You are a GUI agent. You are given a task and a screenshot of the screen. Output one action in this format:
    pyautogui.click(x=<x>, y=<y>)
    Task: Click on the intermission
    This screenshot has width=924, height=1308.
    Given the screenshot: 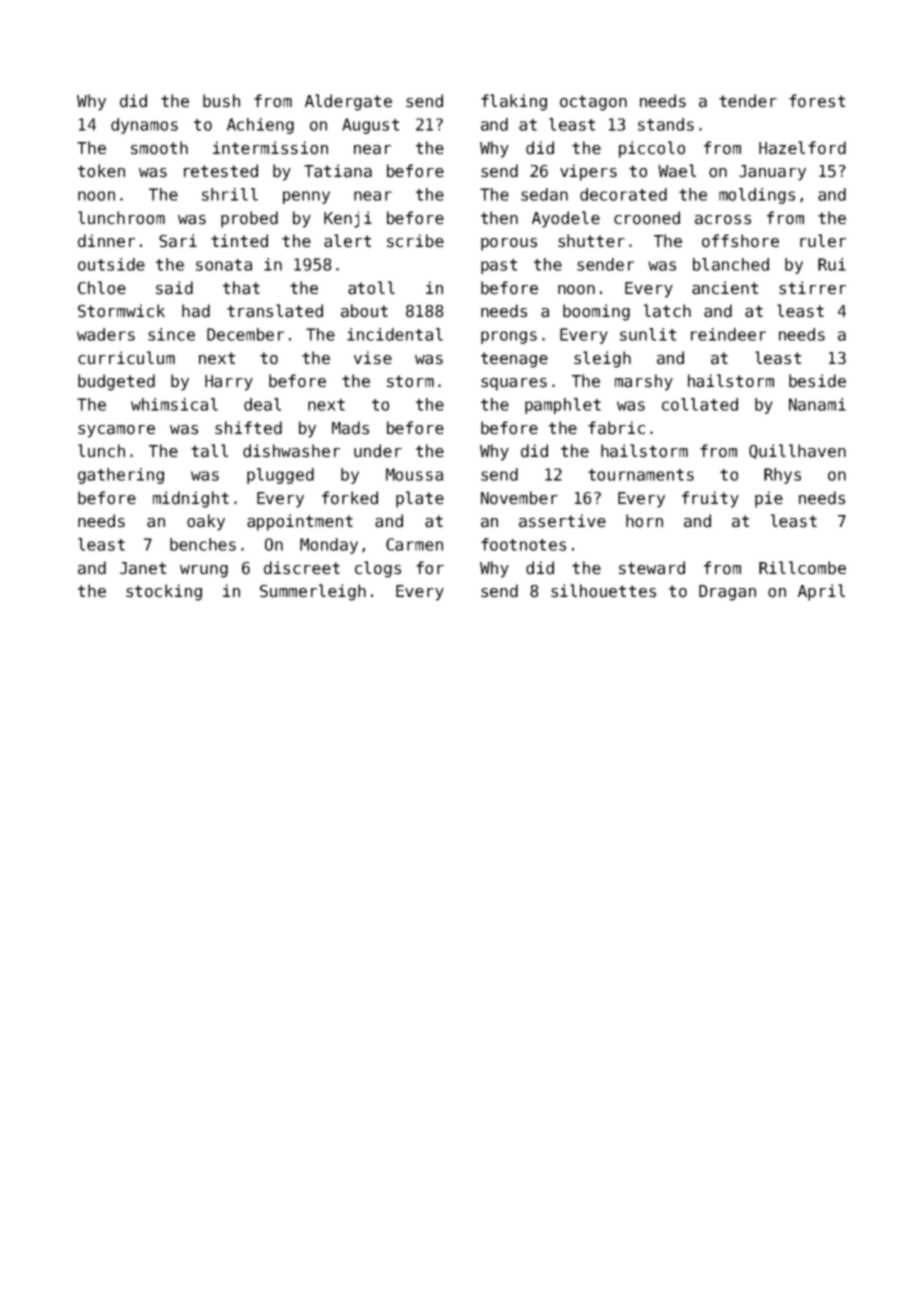 What is the action you would take?
    pyautogui.click(x=270, y=148)
